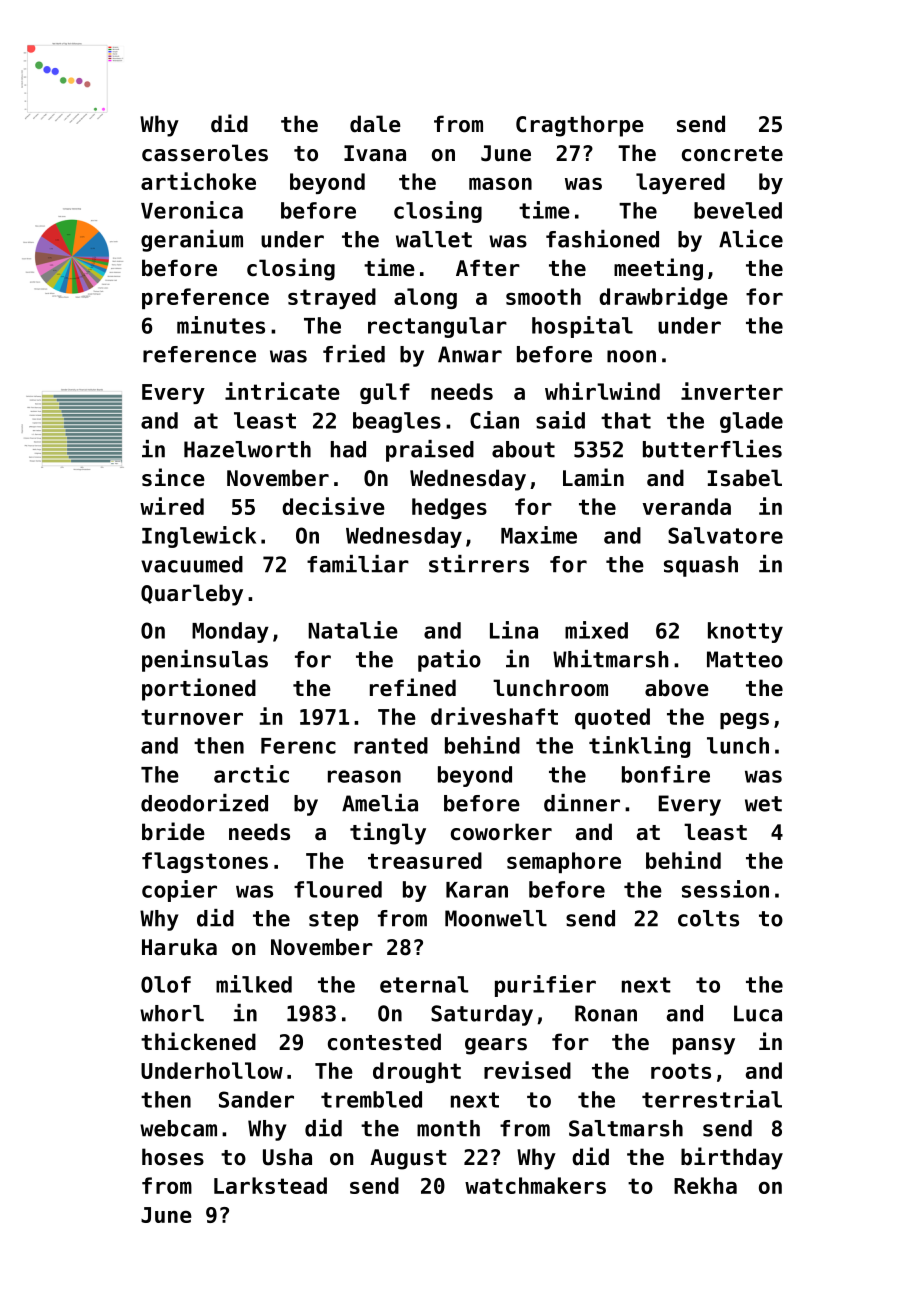 The width and height of the image is (924, 1311). What do you see at coordinates (758, 1013) in the image?
I see `Luca` at bounding box center [758, 1013].
